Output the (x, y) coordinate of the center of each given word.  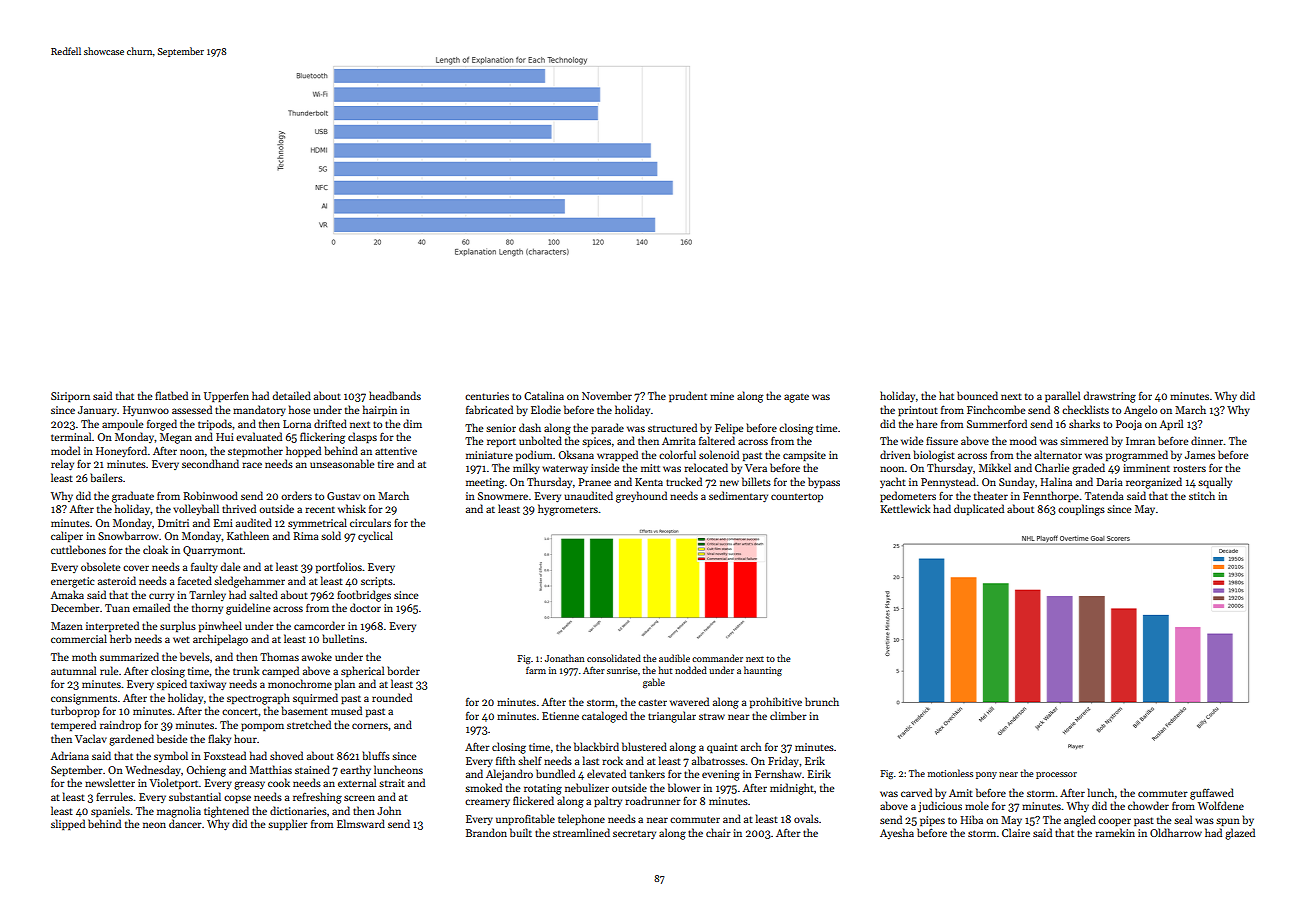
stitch (1202, 495)
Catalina (544, 395)
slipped (68, 824)
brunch (822, 701)
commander (717, 658)
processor (1056, 775)
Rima (306, 536)
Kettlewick (905, 508)
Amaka (67, 594)
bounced (977, 395)
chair (718, 832)
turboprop (75, 711)
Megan (176, 438)
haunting (763, 671)
